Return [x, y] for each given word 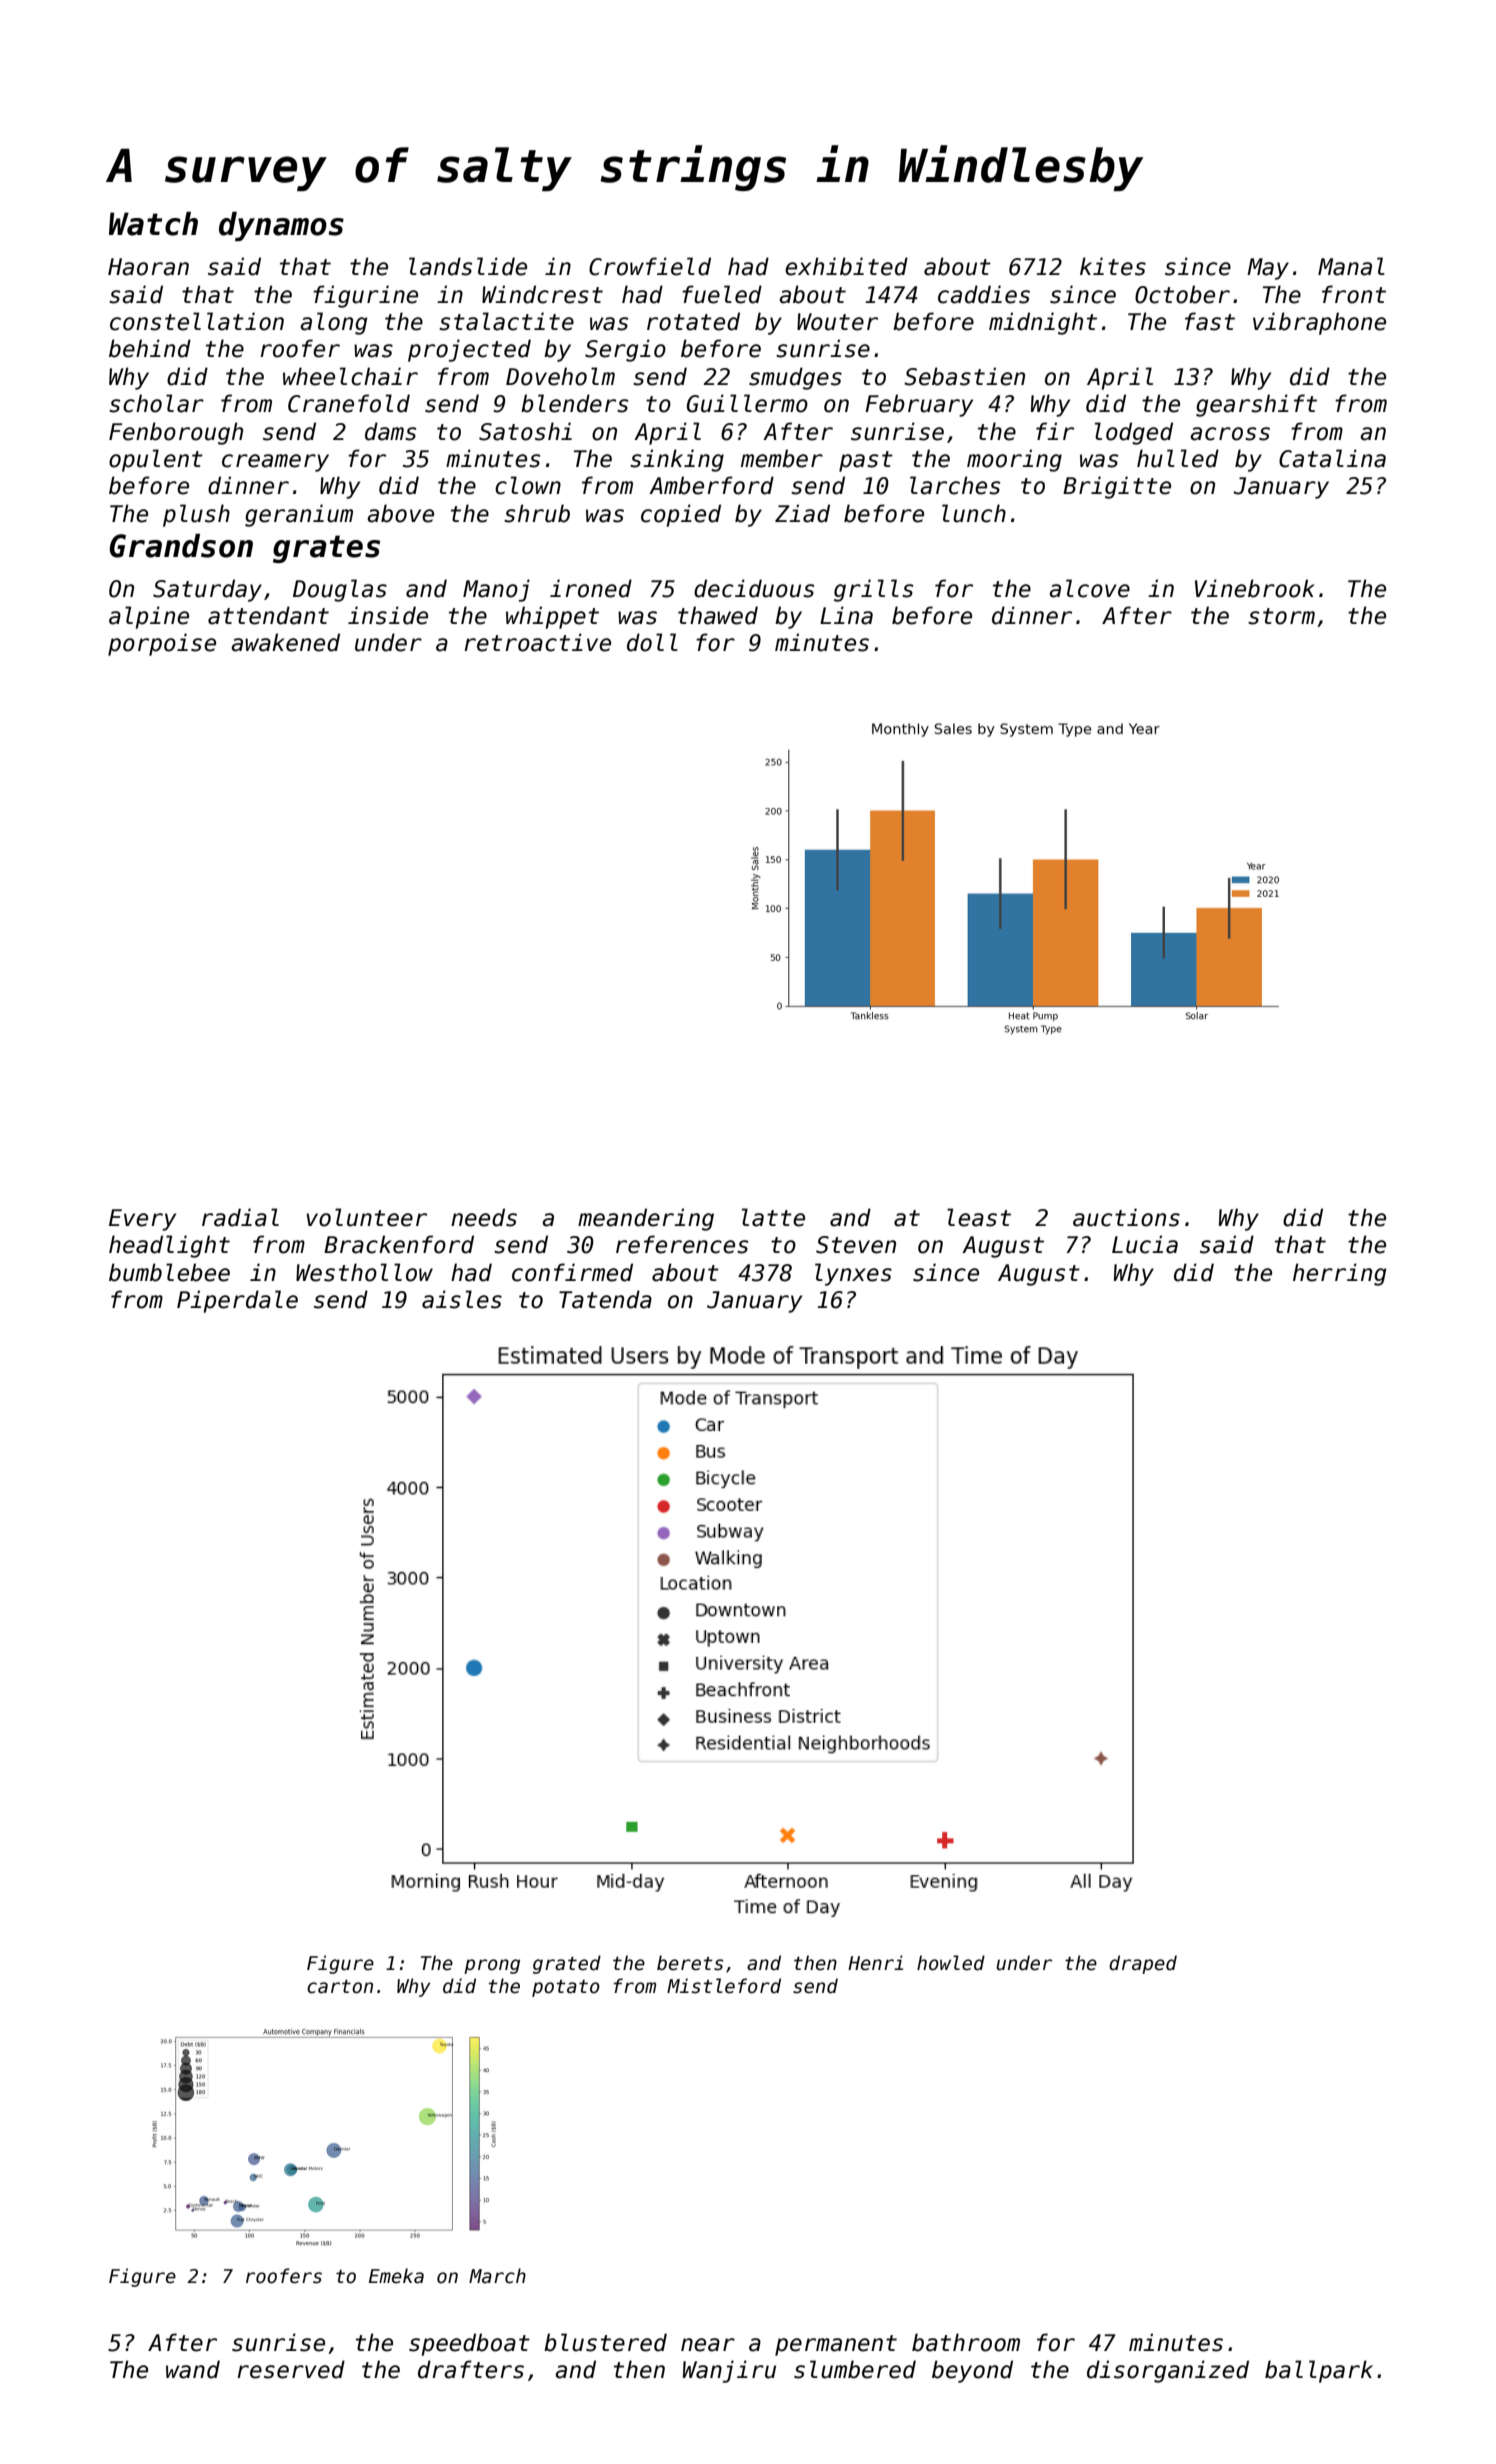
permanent [836, 2345]
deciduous [754, 588]
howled [951, 1963]
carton [340, 1987]
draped [1143, 1964]
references [682, 1244]
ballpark [1319, 2371]
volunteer [366, 1217]
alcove [1089, 588]
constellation [197, 321]
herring [1339, 1274]
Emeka [396, 2276]
